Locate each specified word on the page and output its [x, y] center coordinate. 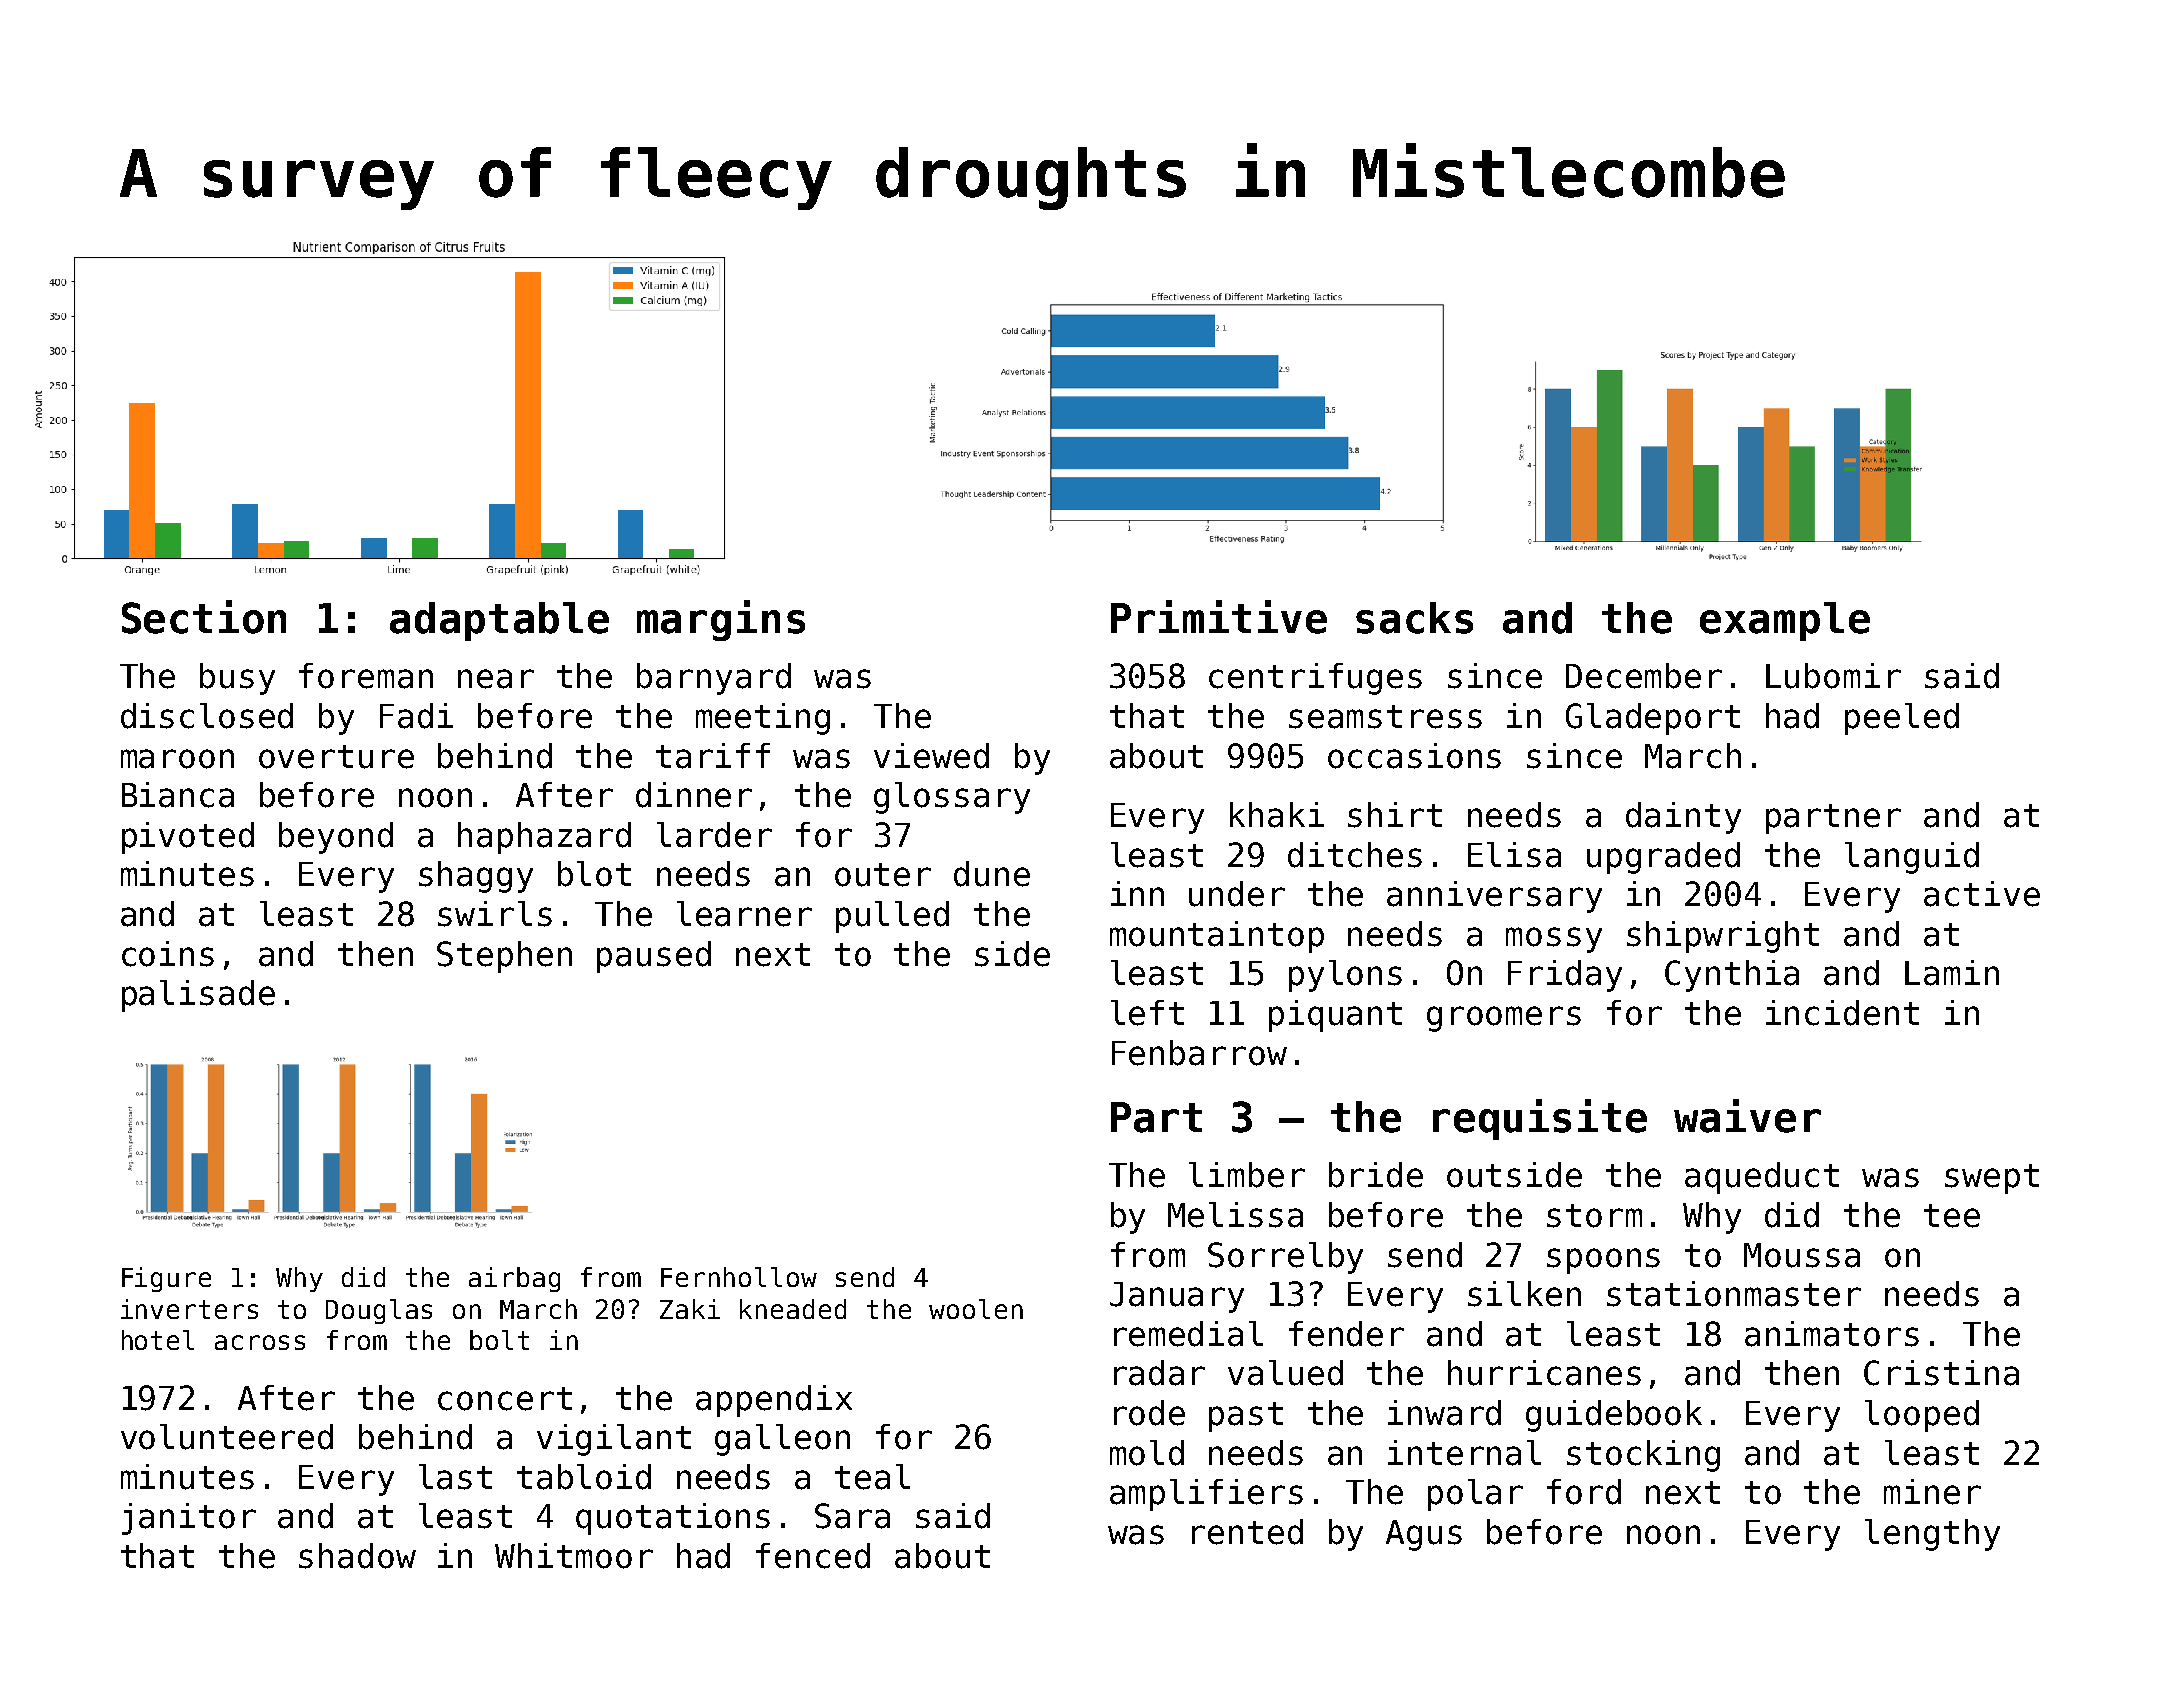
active [1982, 894]
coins [168, 954]
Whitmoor [574, 1556]
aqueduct [1762, 1178]
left [1147, 1013]
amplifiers [1206, 1495]
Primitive [1219, 617]
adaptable [499, 621]
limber [1247, 1175]
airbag [514, 1279]
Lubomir [1833, 676]
